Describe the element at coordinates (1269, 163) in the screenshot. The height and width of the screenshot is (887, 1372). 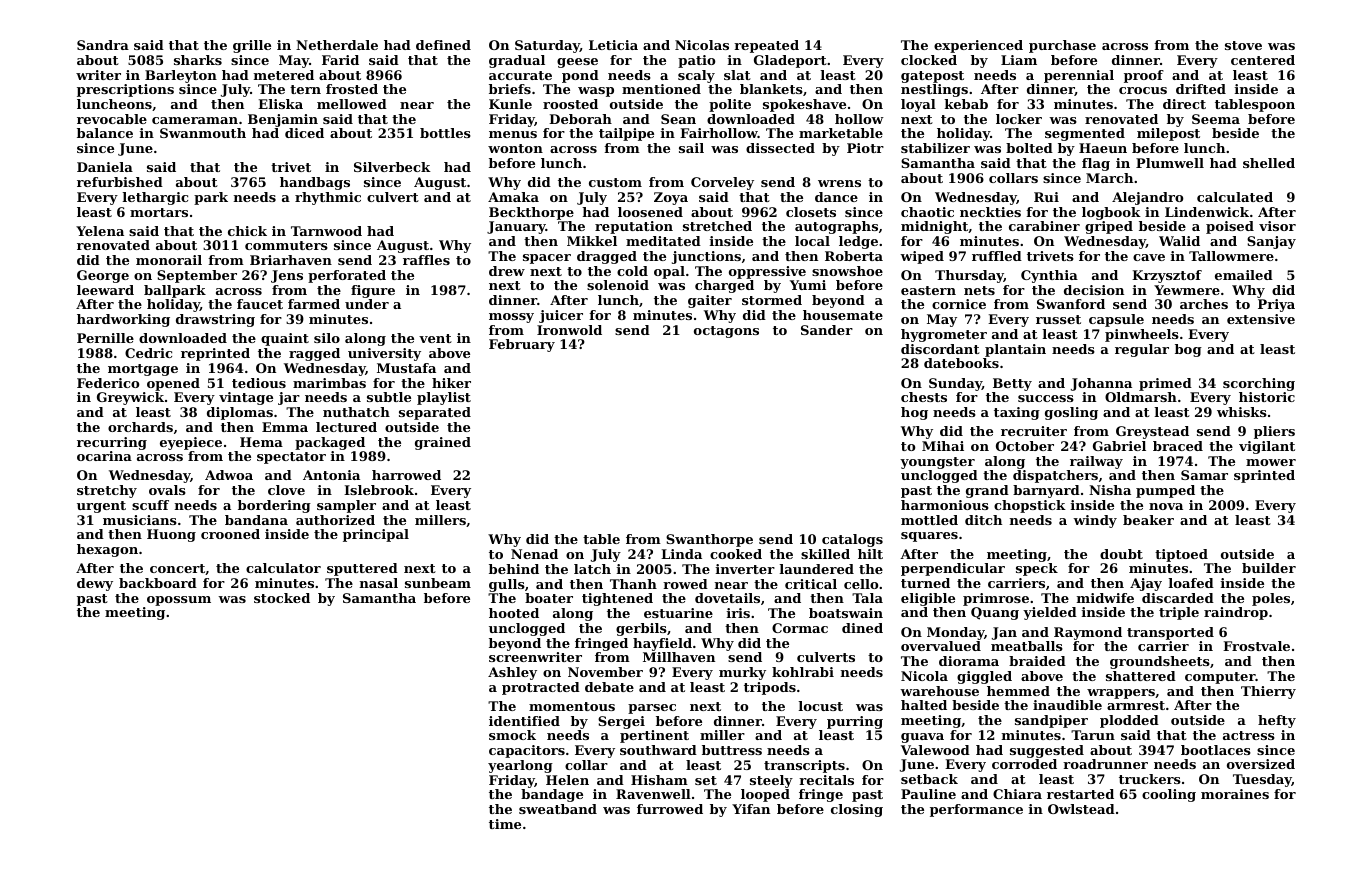
I see `shelled` at that location.
